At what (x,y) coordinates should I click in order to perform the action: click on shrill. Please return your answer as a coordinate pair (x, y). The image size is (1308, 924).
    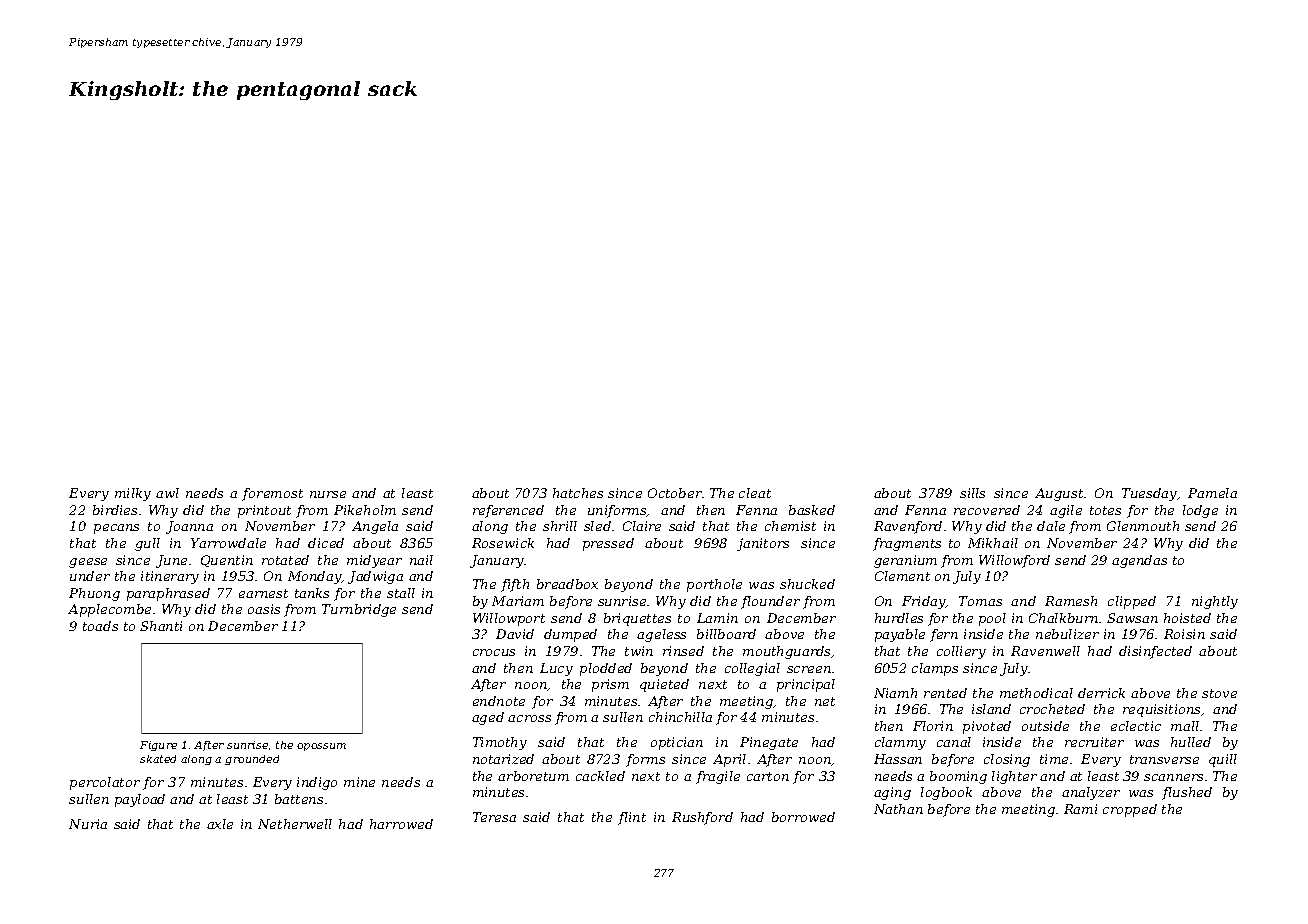
    Looking at the image, I should click on (560, 526).
